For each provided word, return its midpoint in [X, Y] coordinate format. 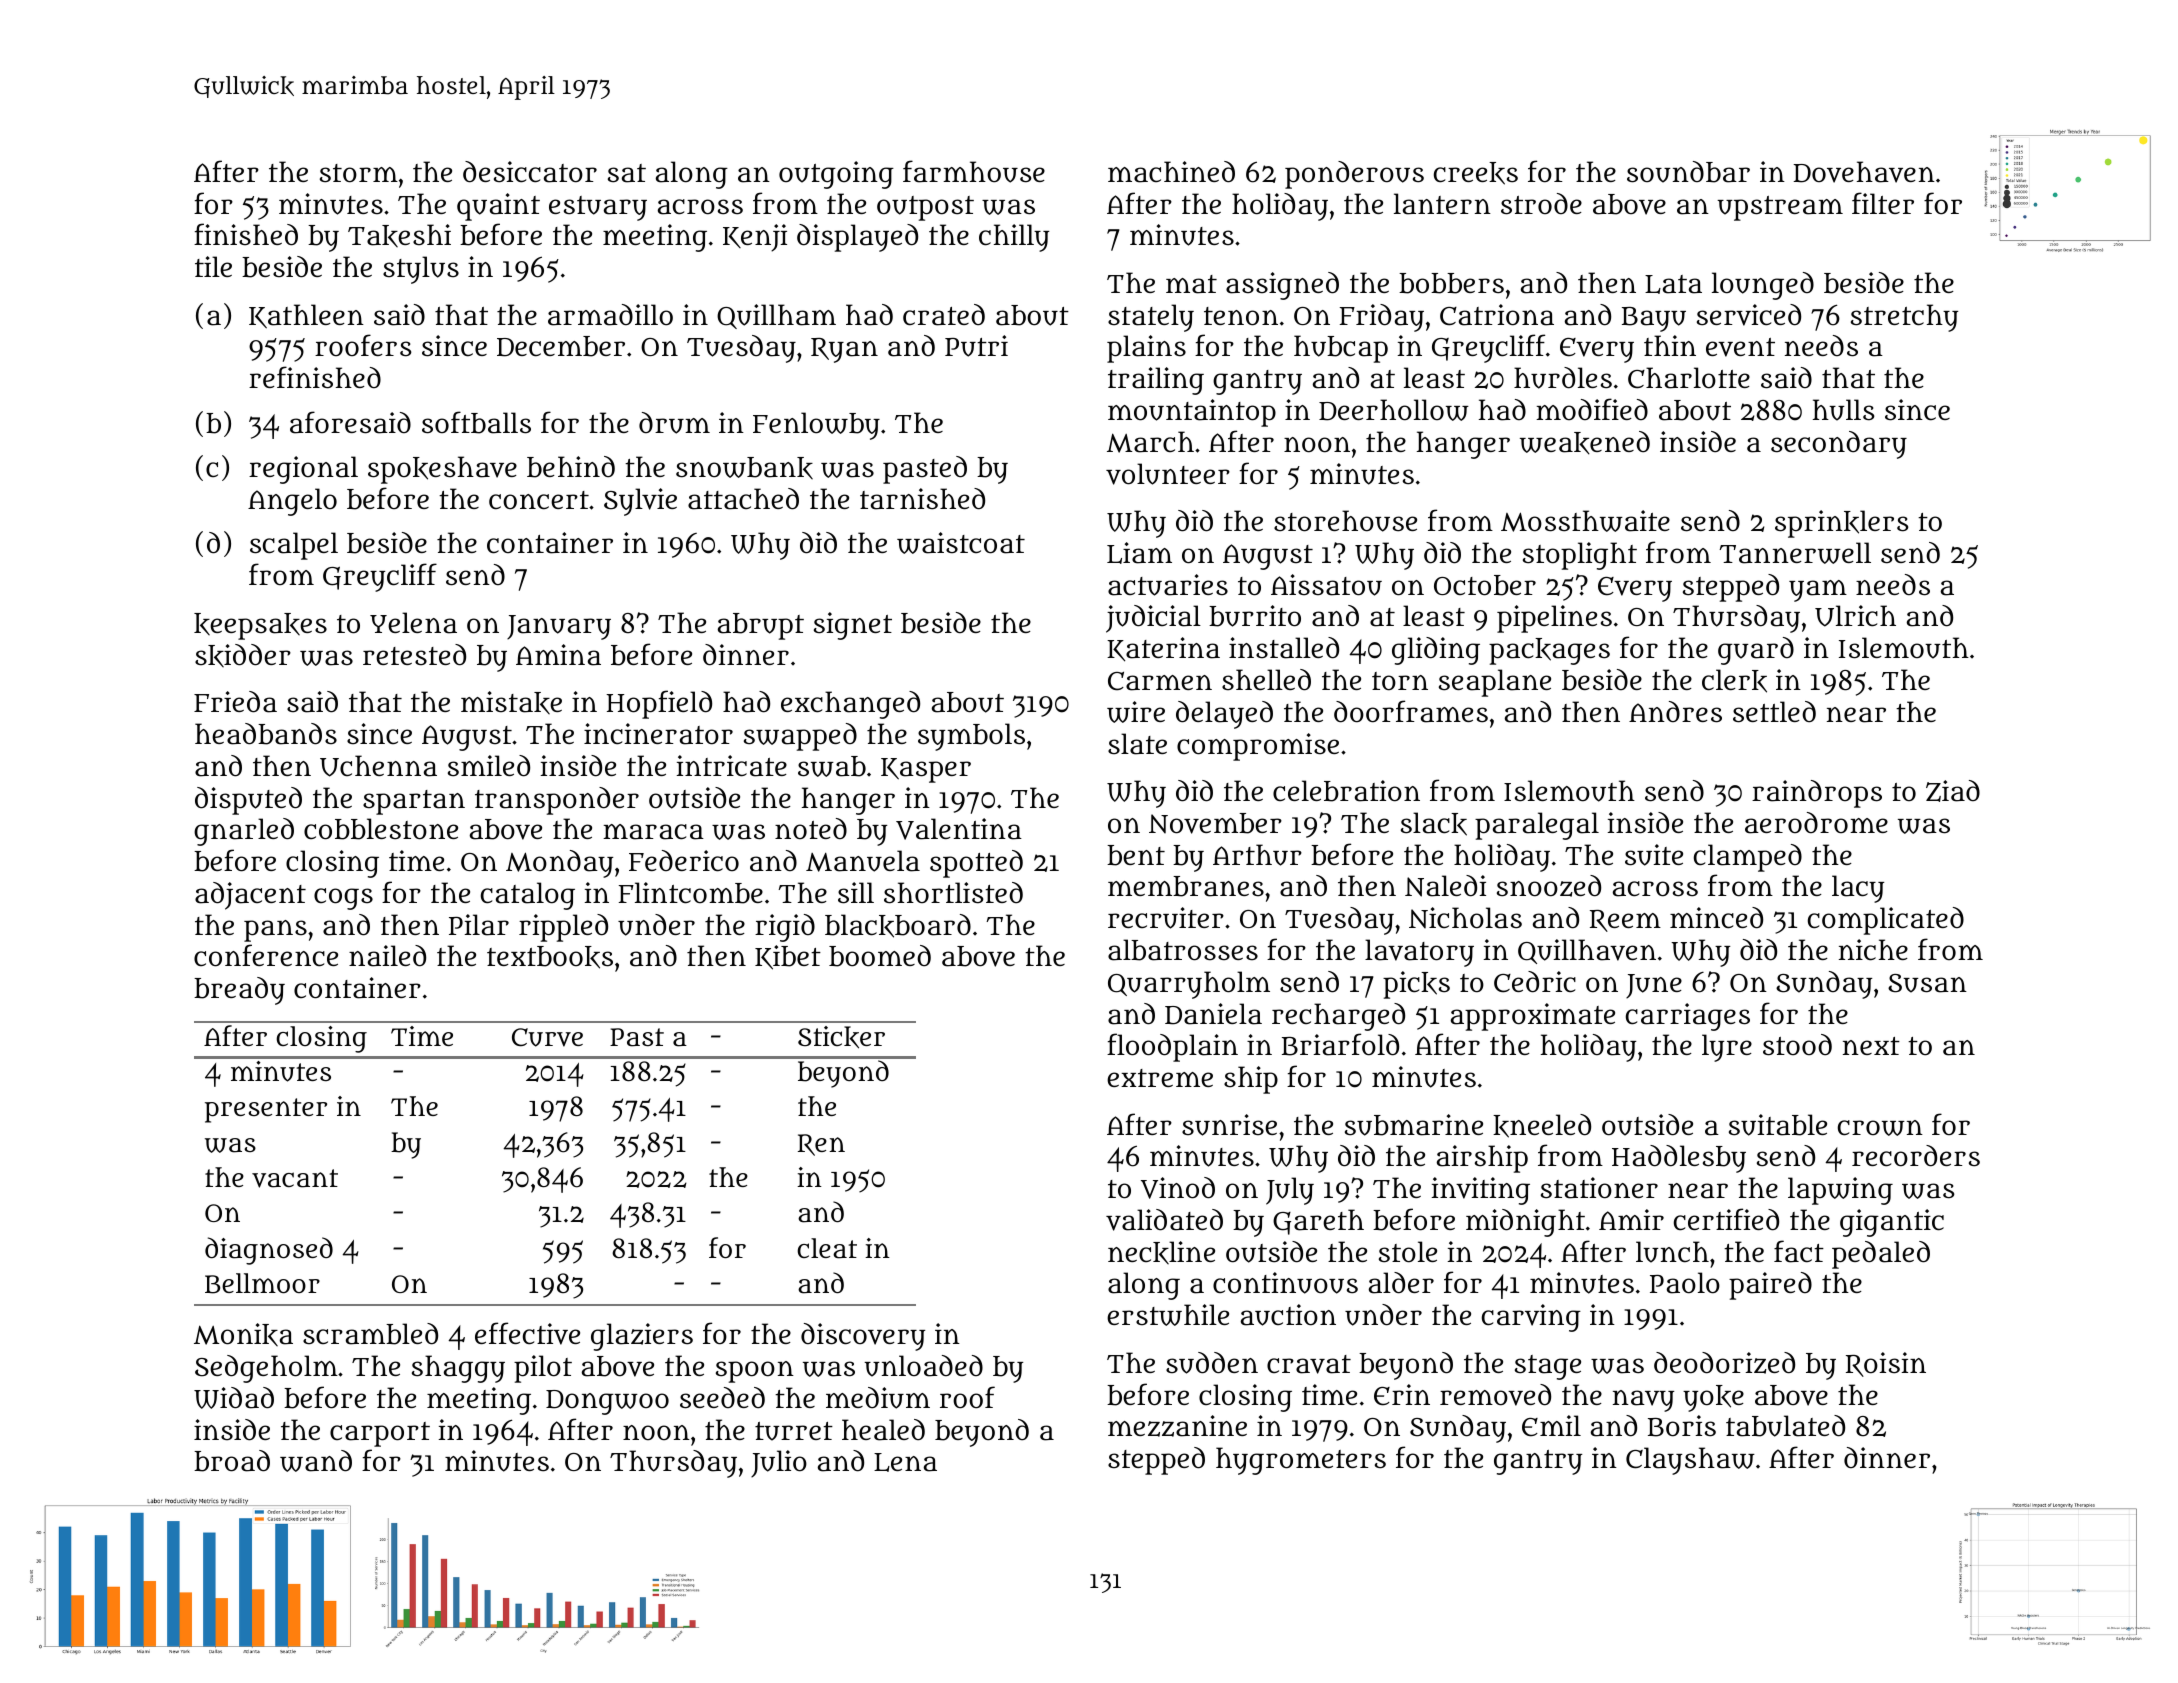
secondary [1839, 445]
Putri [976, 346]
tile [213, 266]
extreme [1160, 1078]
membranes [1186, 886]
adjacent [250, 896]
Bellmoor [262, 1283]
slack [1434, 824]
